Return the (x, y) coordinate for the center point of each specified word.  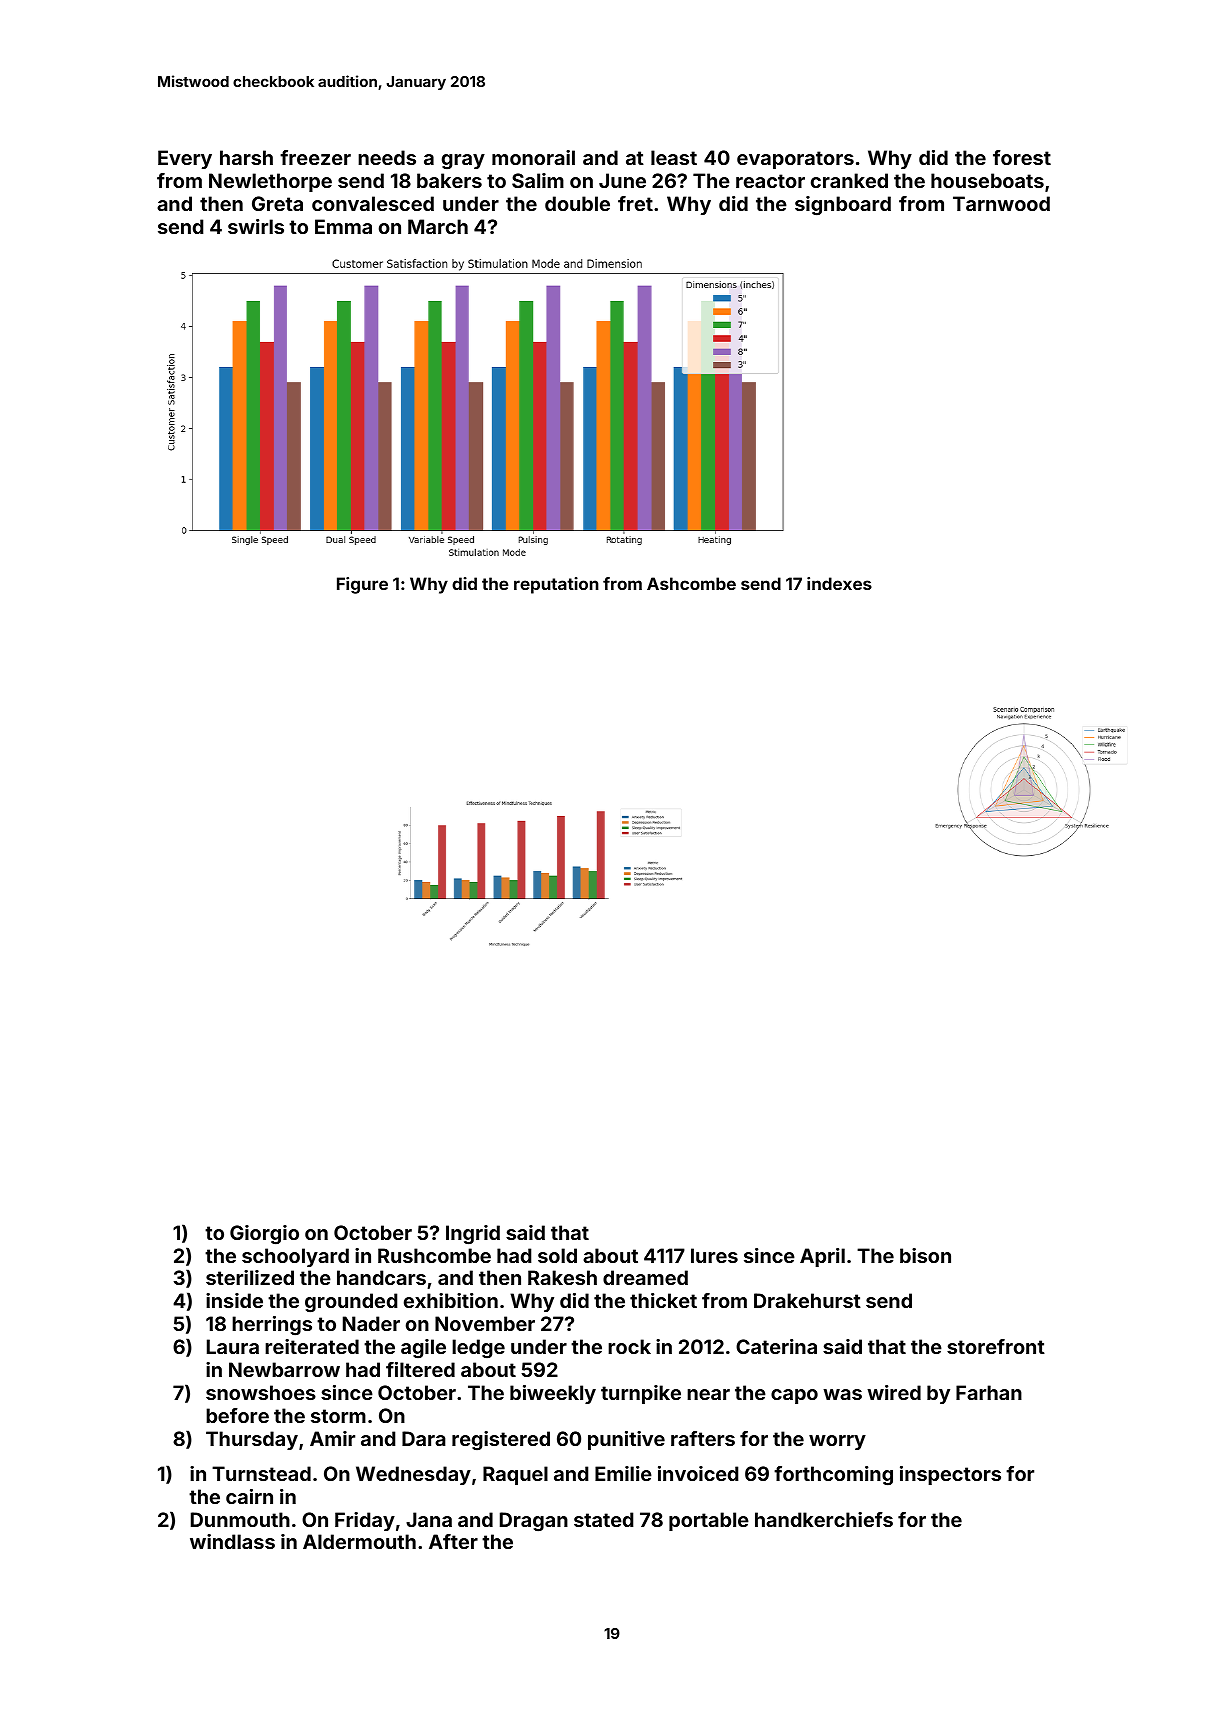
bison (925, 1255)
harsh (246, 157)
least (674, 157)
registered (501, 1440)
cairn (249, 1496)
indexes (839, 583)
